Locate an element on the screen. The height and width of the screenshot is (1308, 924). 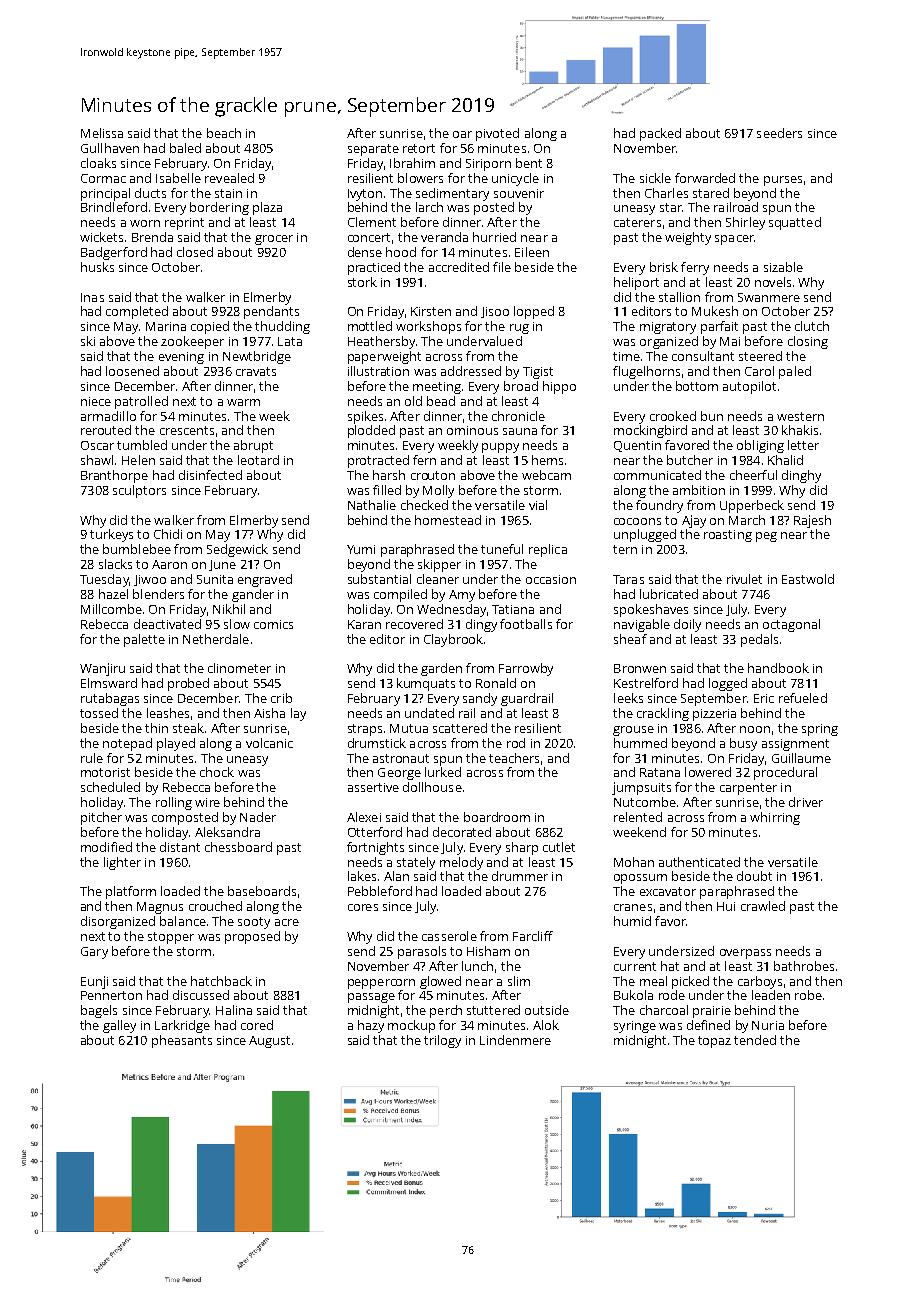
logged is located at coordinates (728, 684).
